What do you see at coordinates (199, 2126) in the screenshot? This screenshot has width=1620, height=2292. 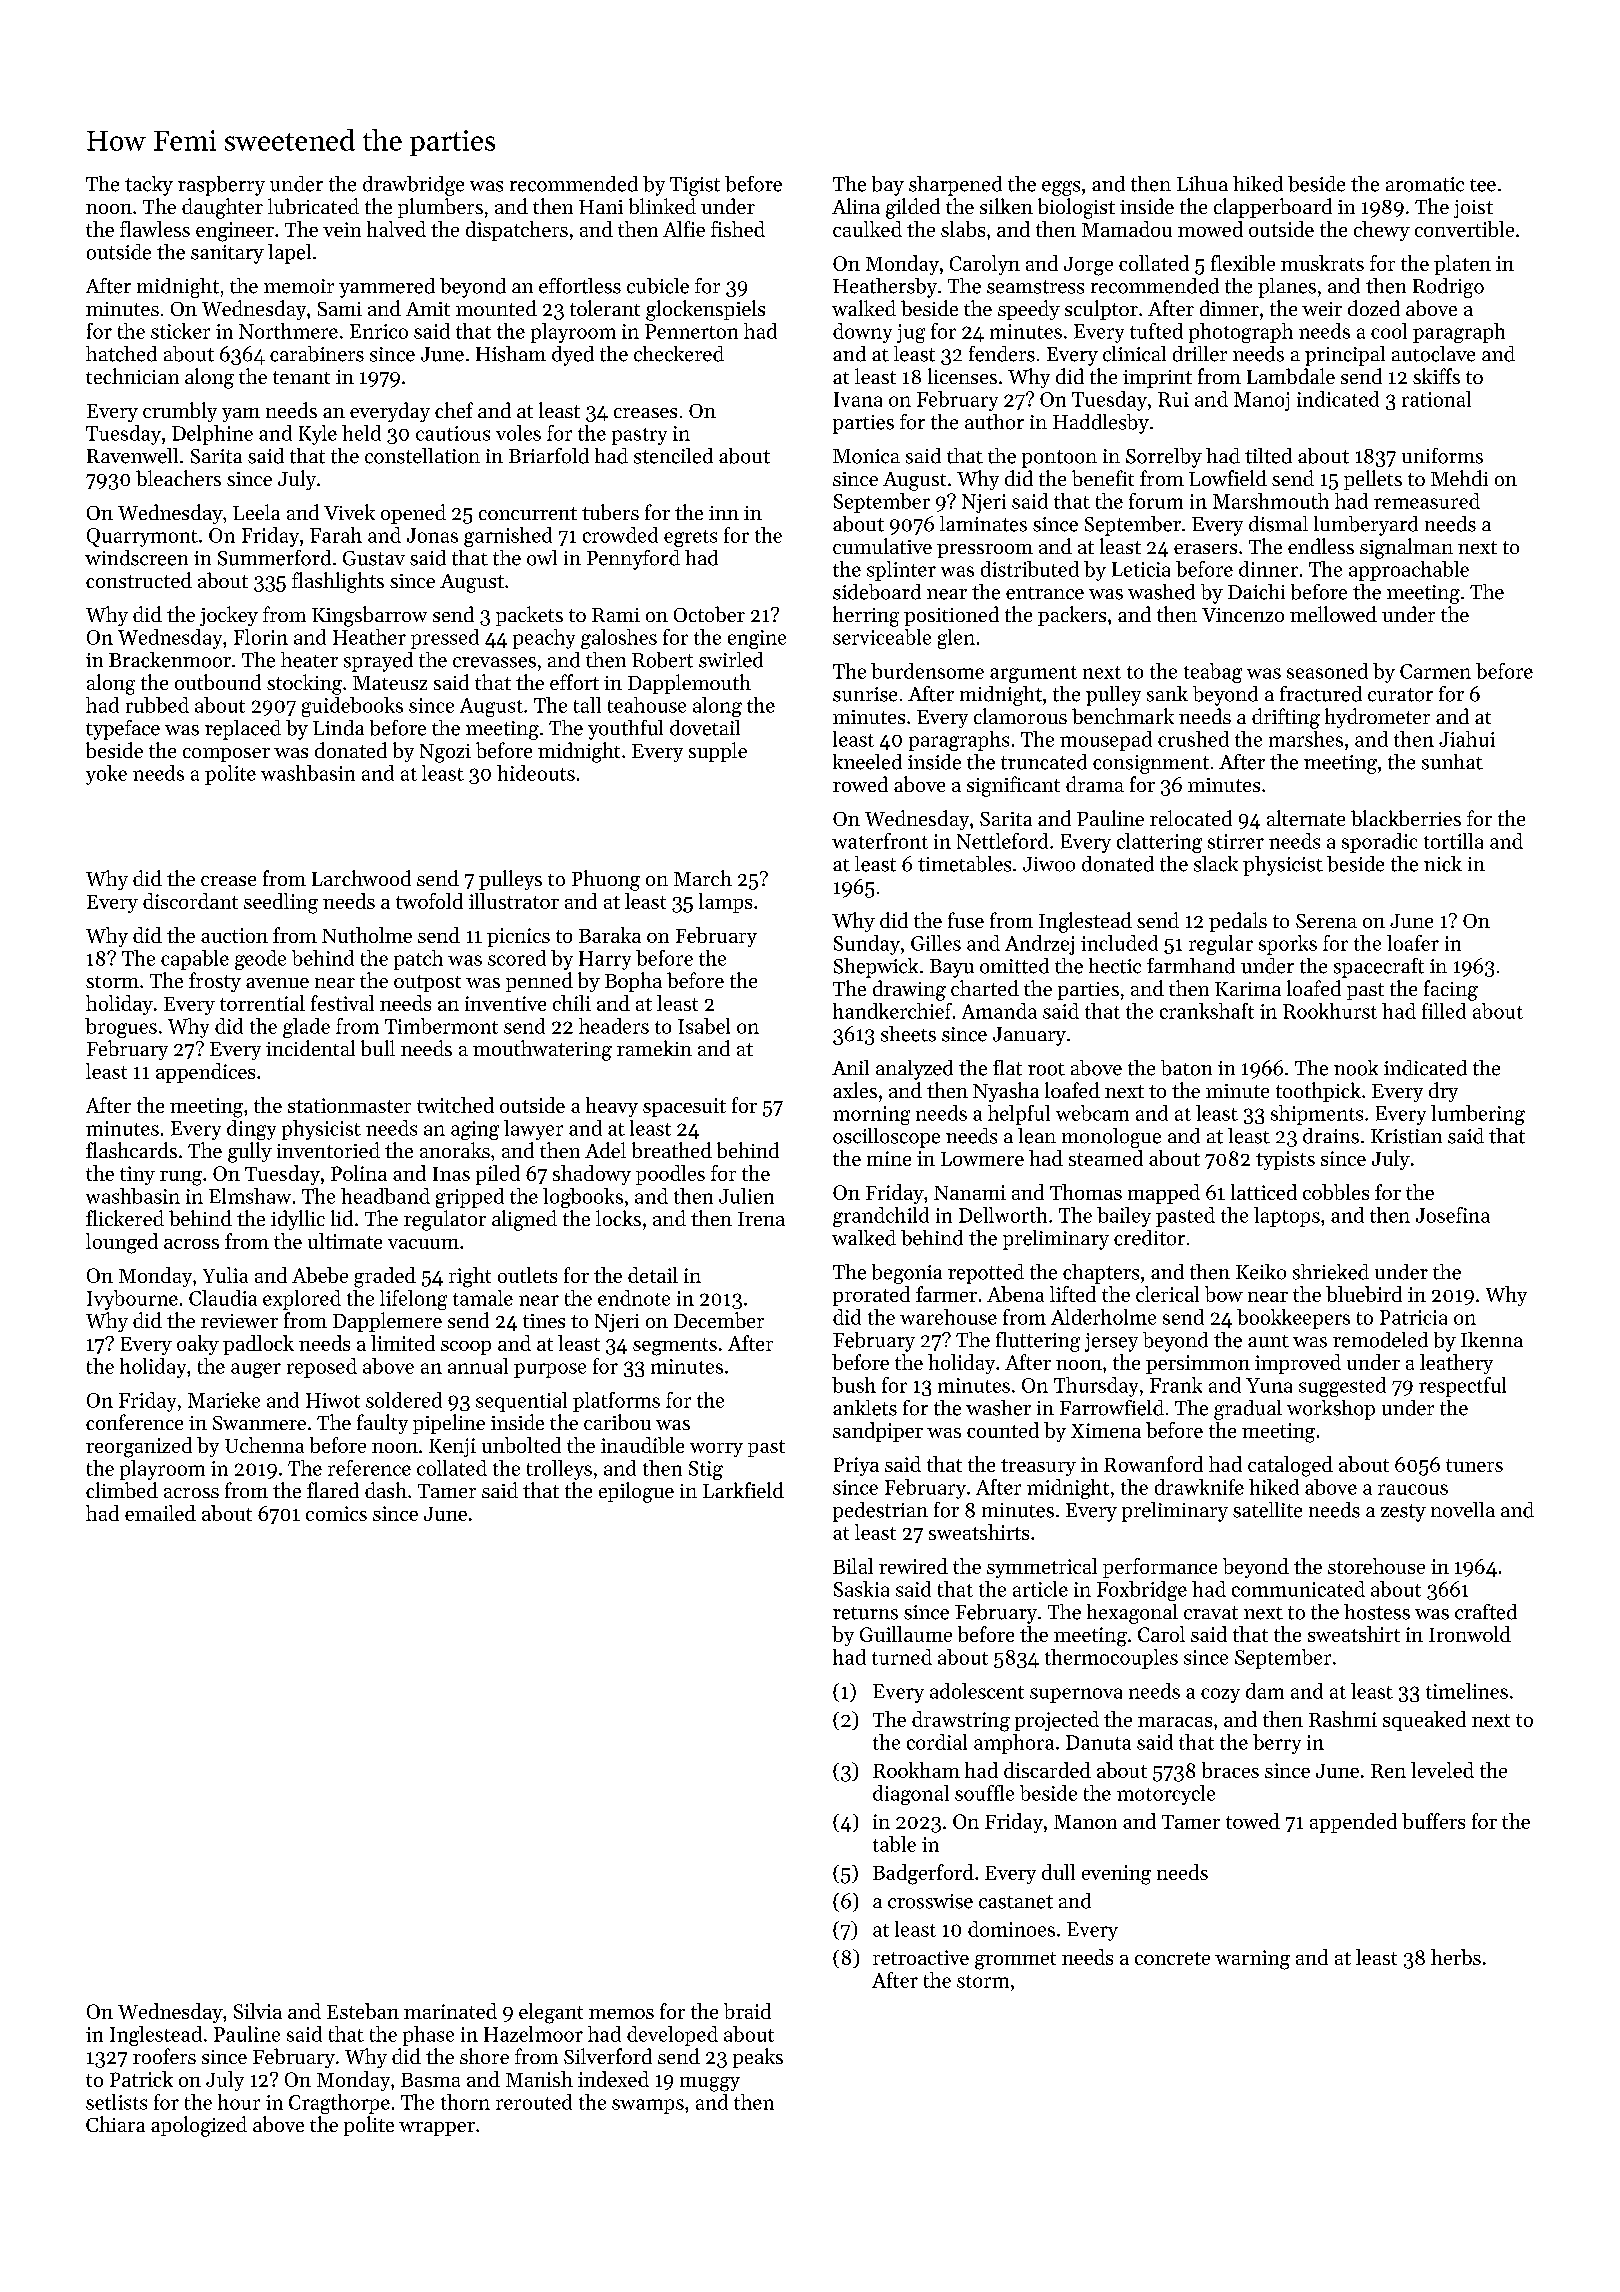 I see `apologized` at bounding box center [199, 2126].
